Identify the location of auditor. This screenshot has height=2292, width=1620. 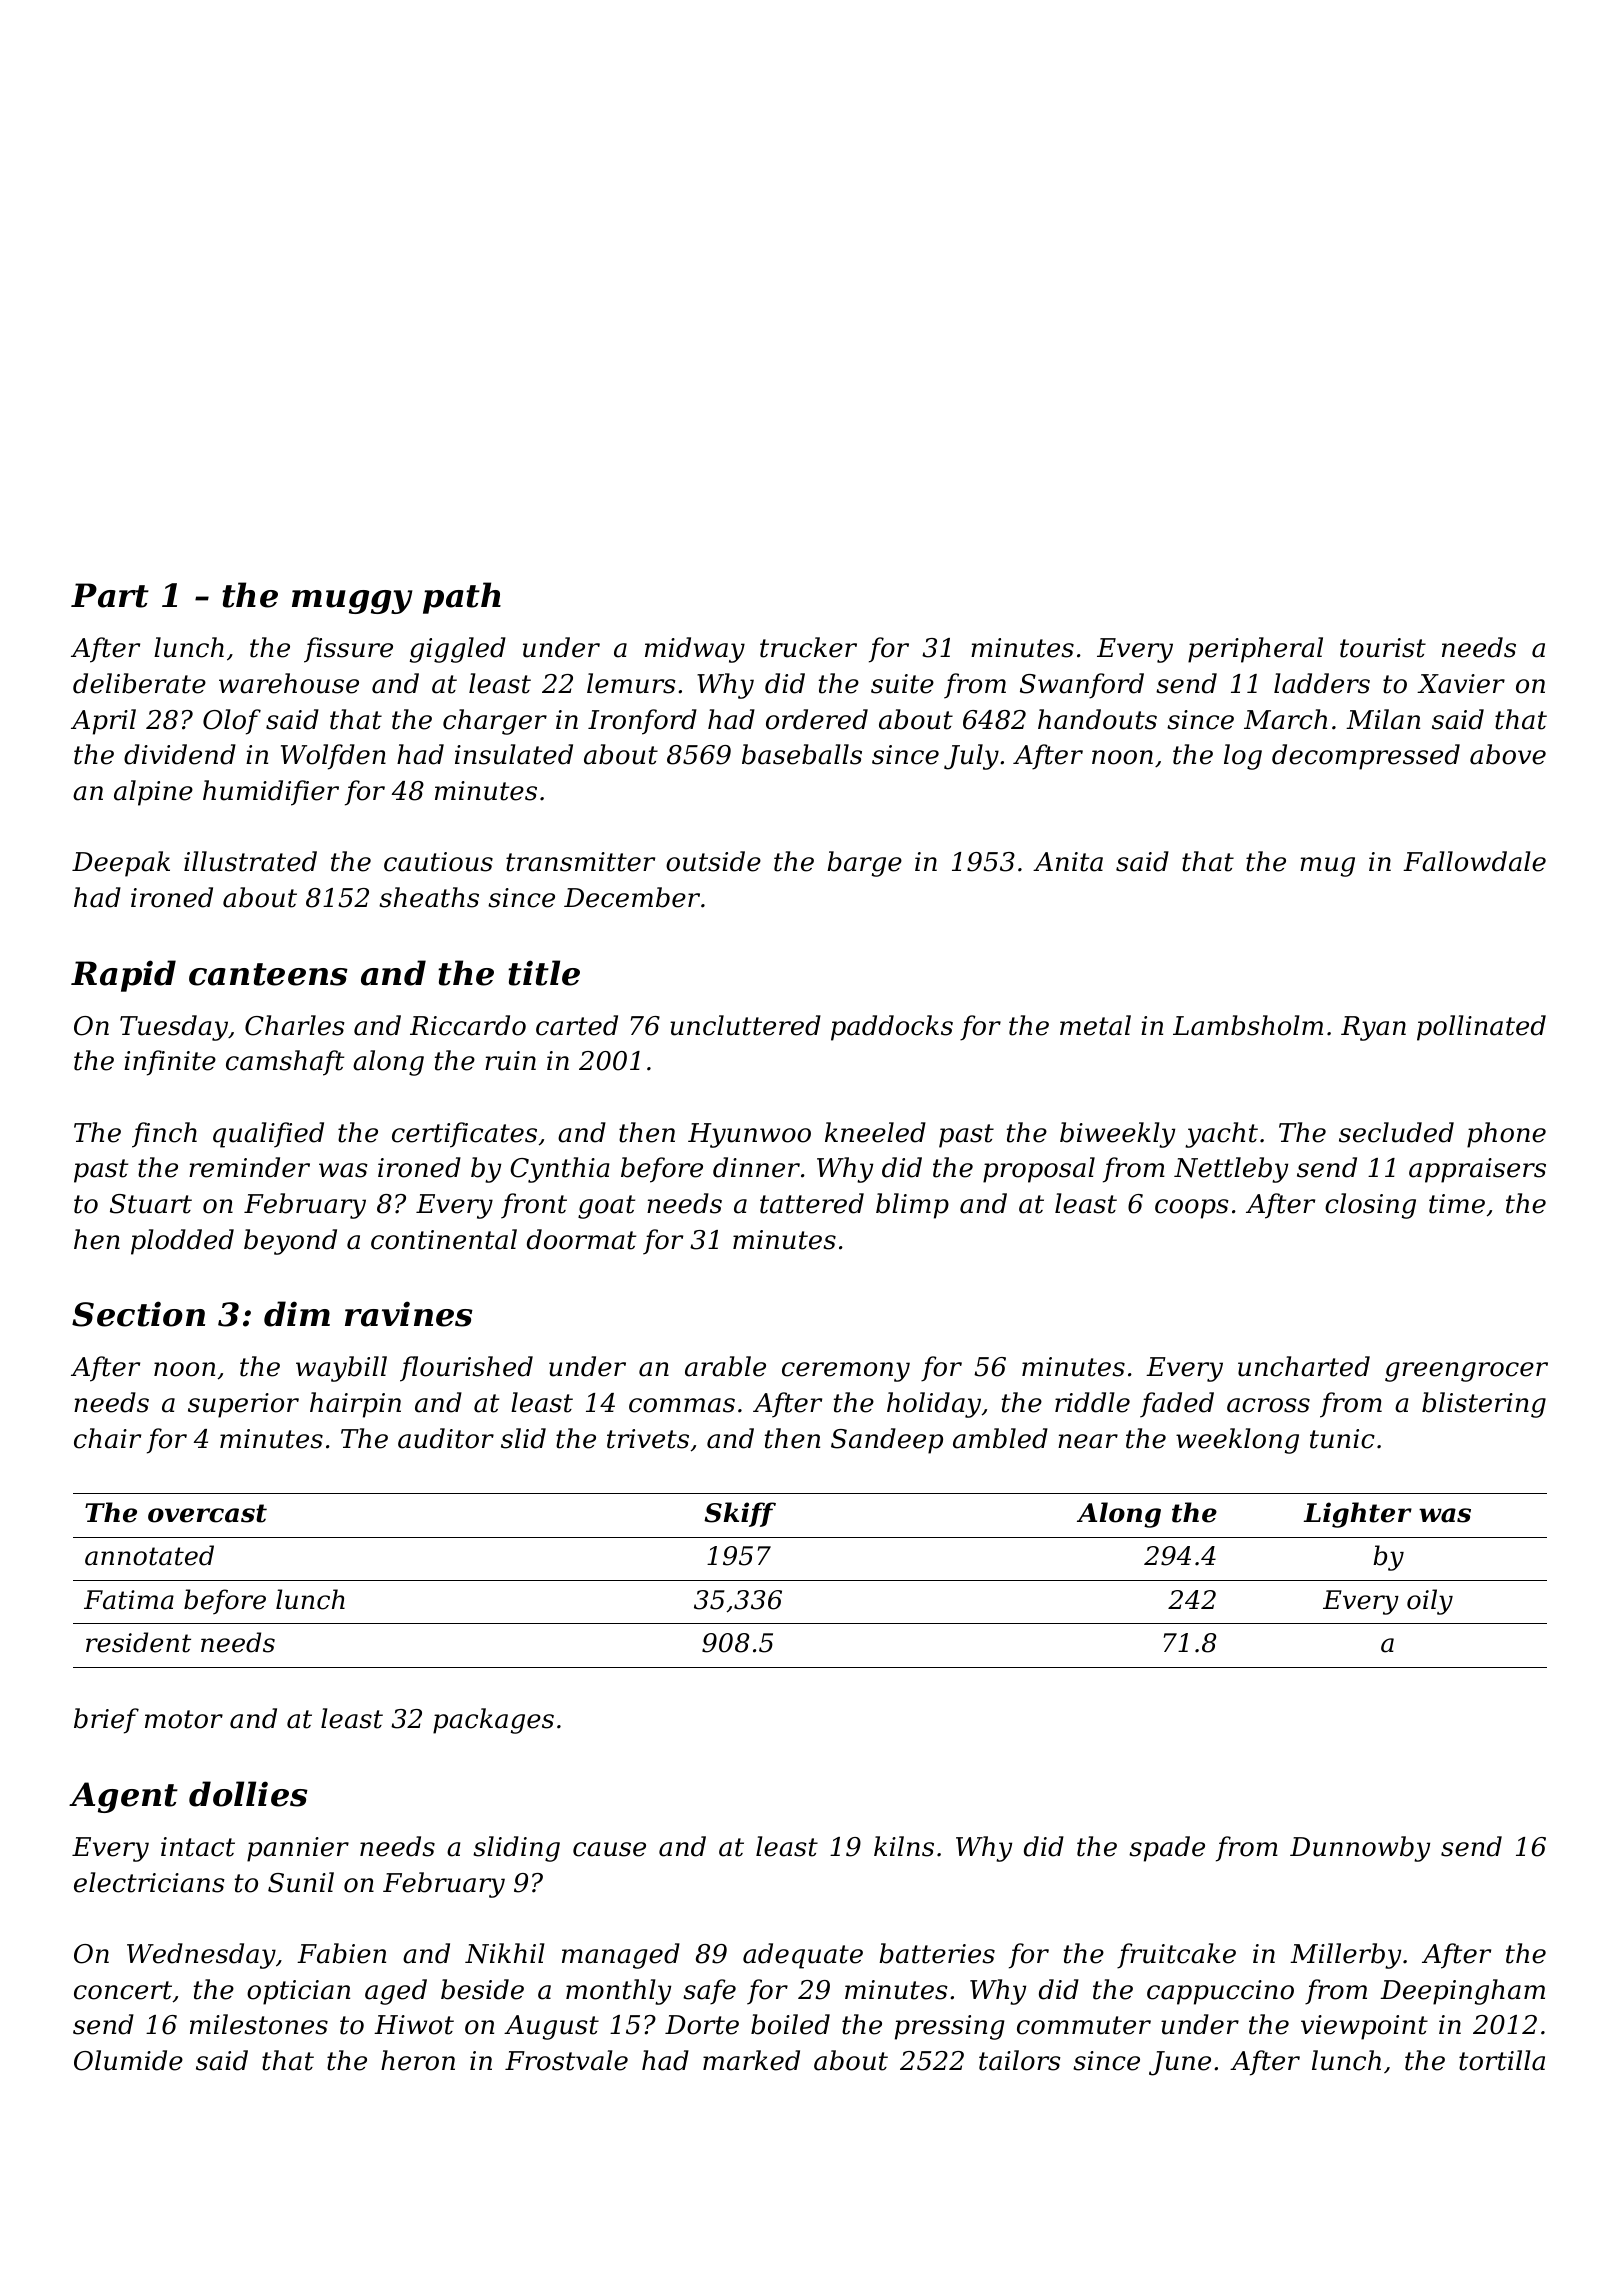
(446, 1438).
